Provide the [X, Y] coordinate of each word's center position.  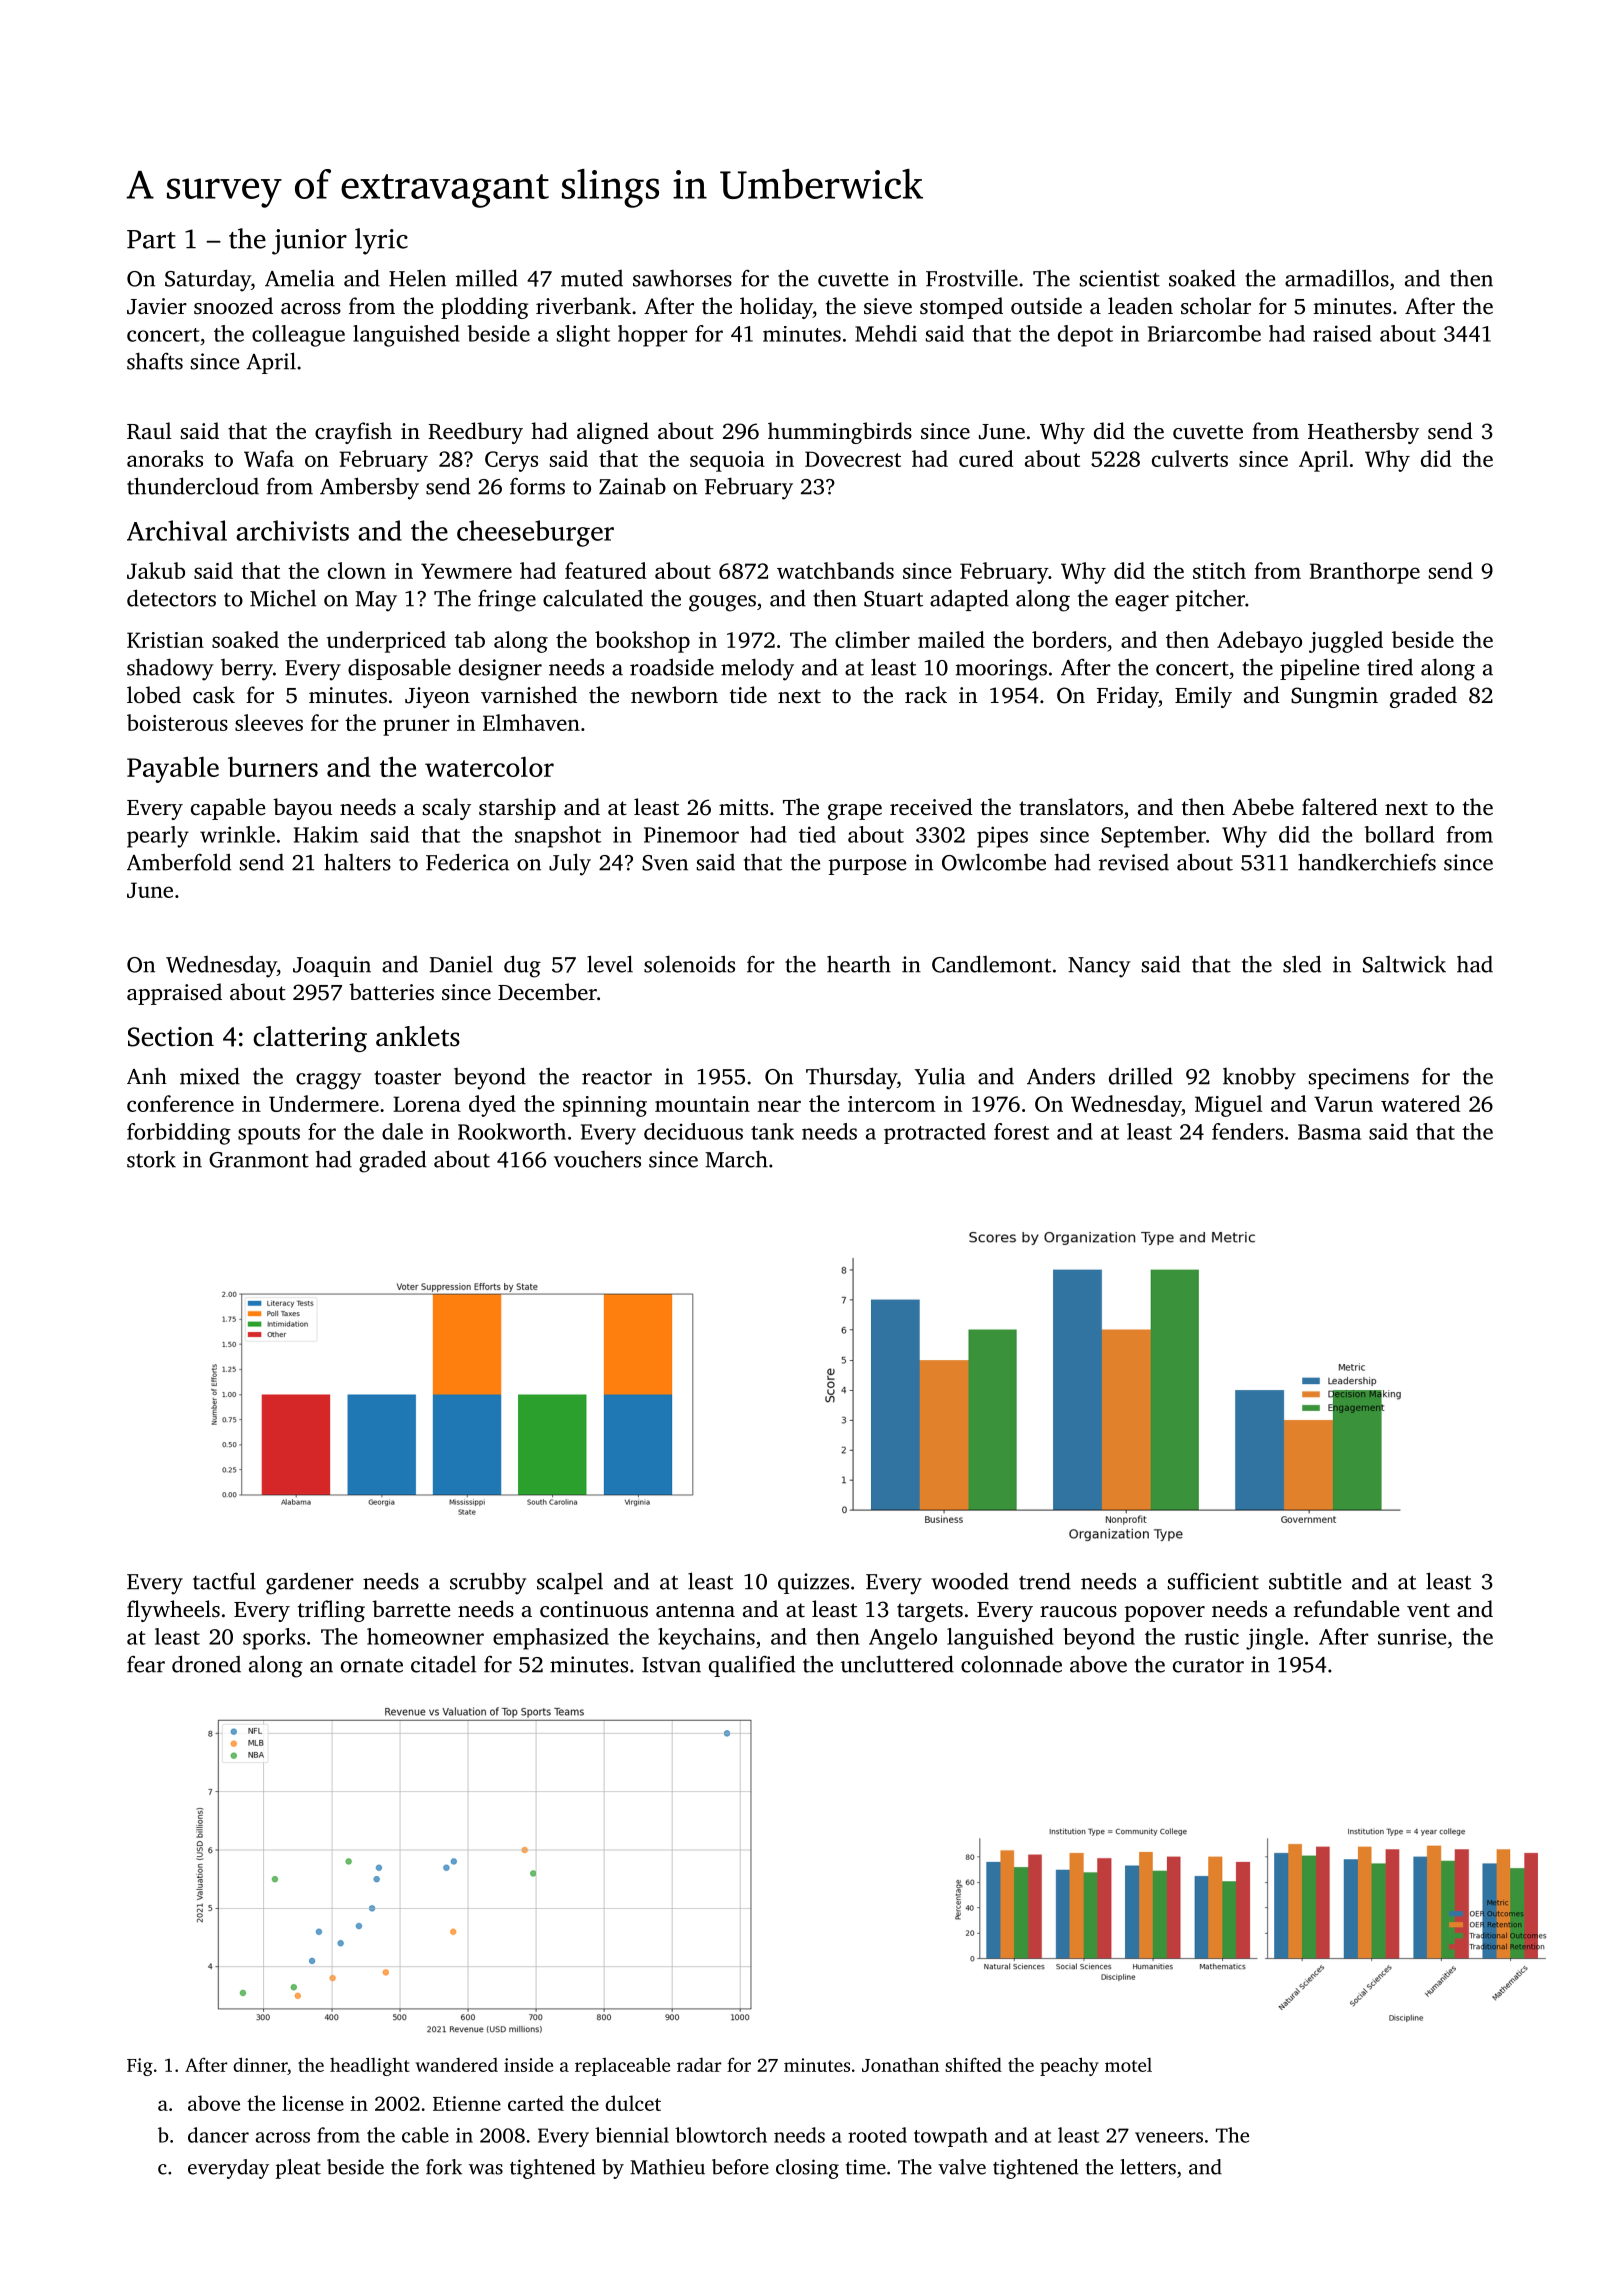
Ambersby [369, 488]
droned [206, 1664]
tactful [224, 1581]
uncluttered [897, 1664]
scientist [1120, 278]
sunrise [1412, 1637]
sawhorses [682, 278]
